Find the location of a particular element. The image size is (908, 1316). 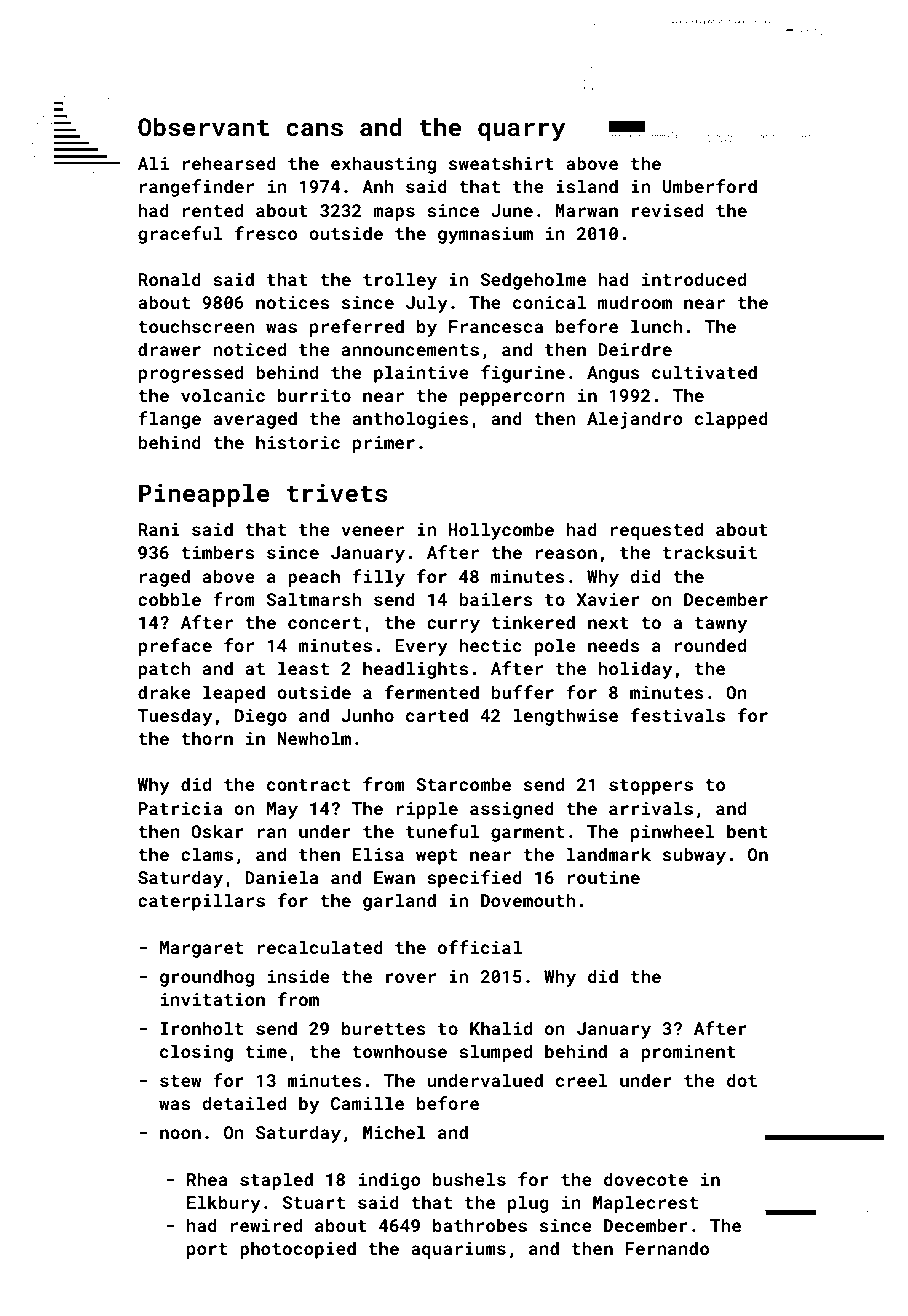

Rhea is located at coordinates (207, 1179).
